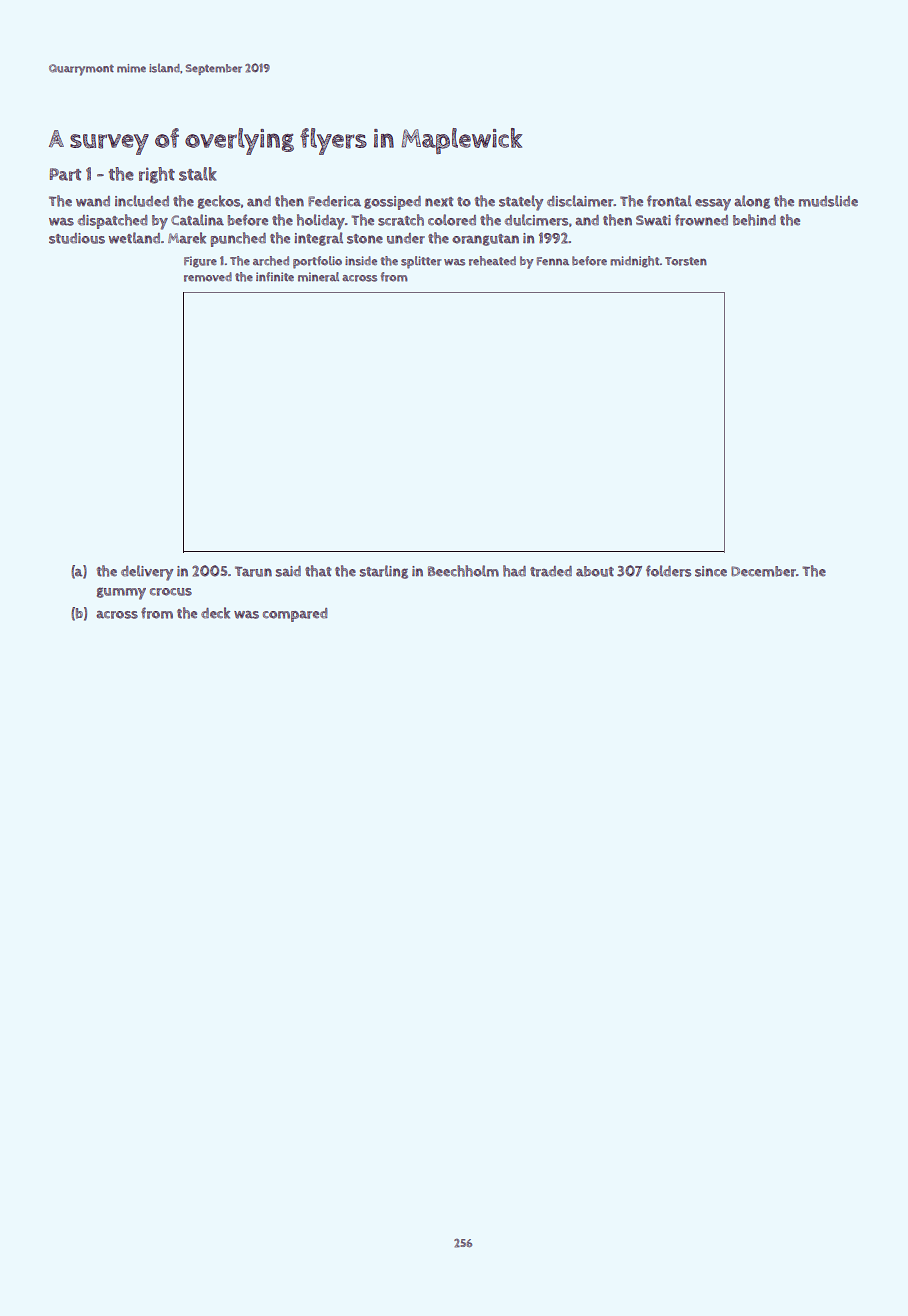  I want to click on Torsten, so click(686, 261).
